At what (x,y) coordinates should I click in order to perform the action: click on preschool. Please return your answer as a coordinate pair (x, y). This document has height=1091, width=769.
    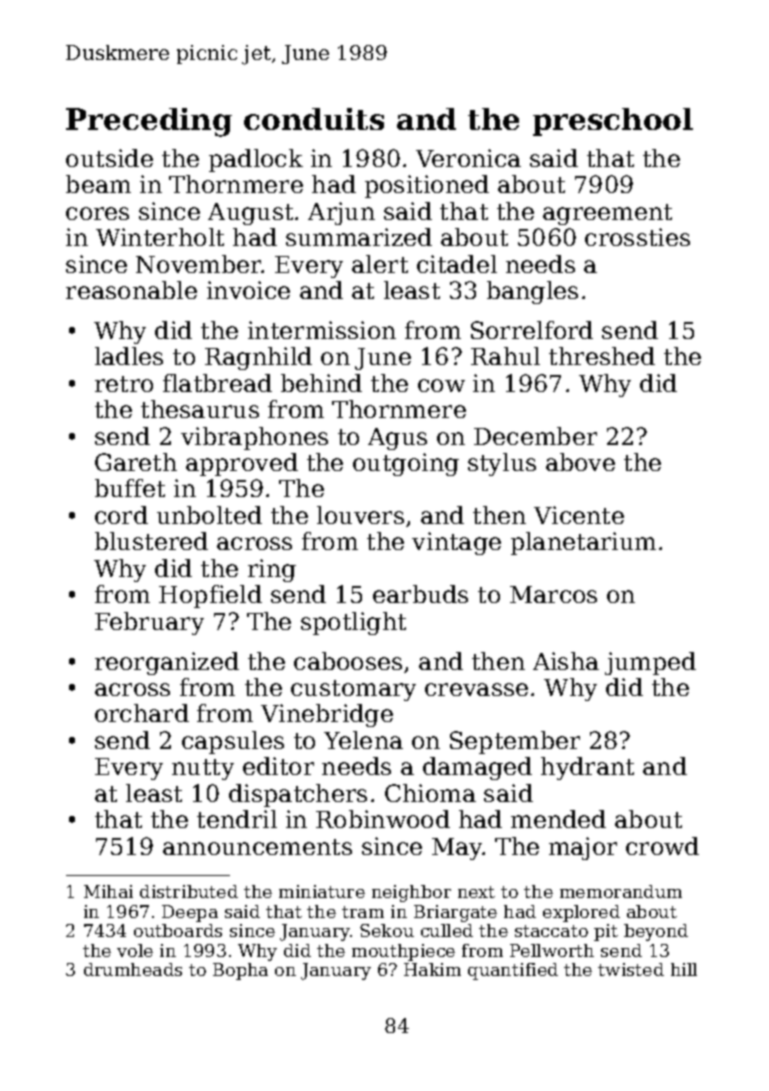
    Looking at the image, I should click on (613, 122).
